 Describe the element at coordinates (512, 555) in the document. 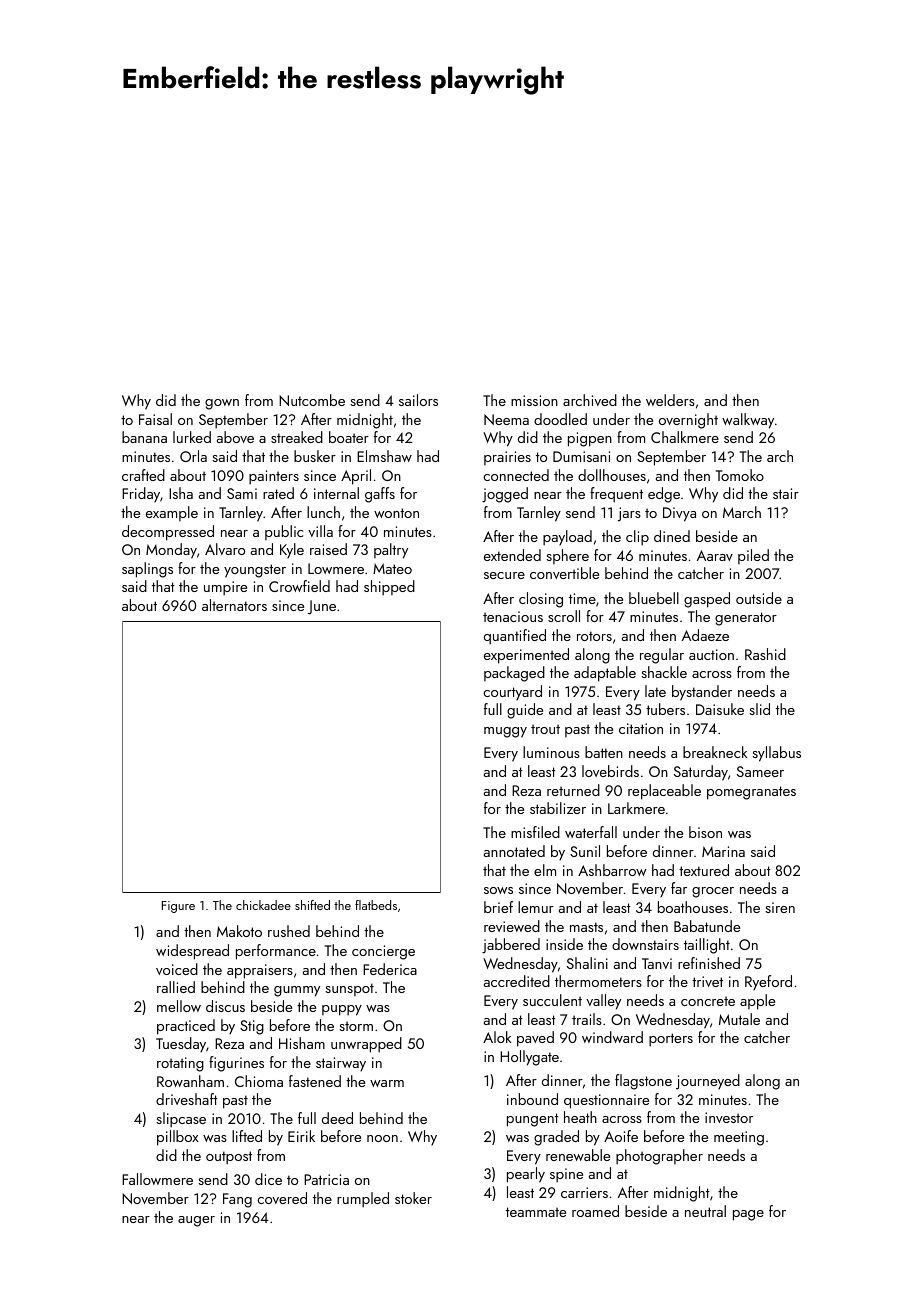

I see `extended` at that location.
